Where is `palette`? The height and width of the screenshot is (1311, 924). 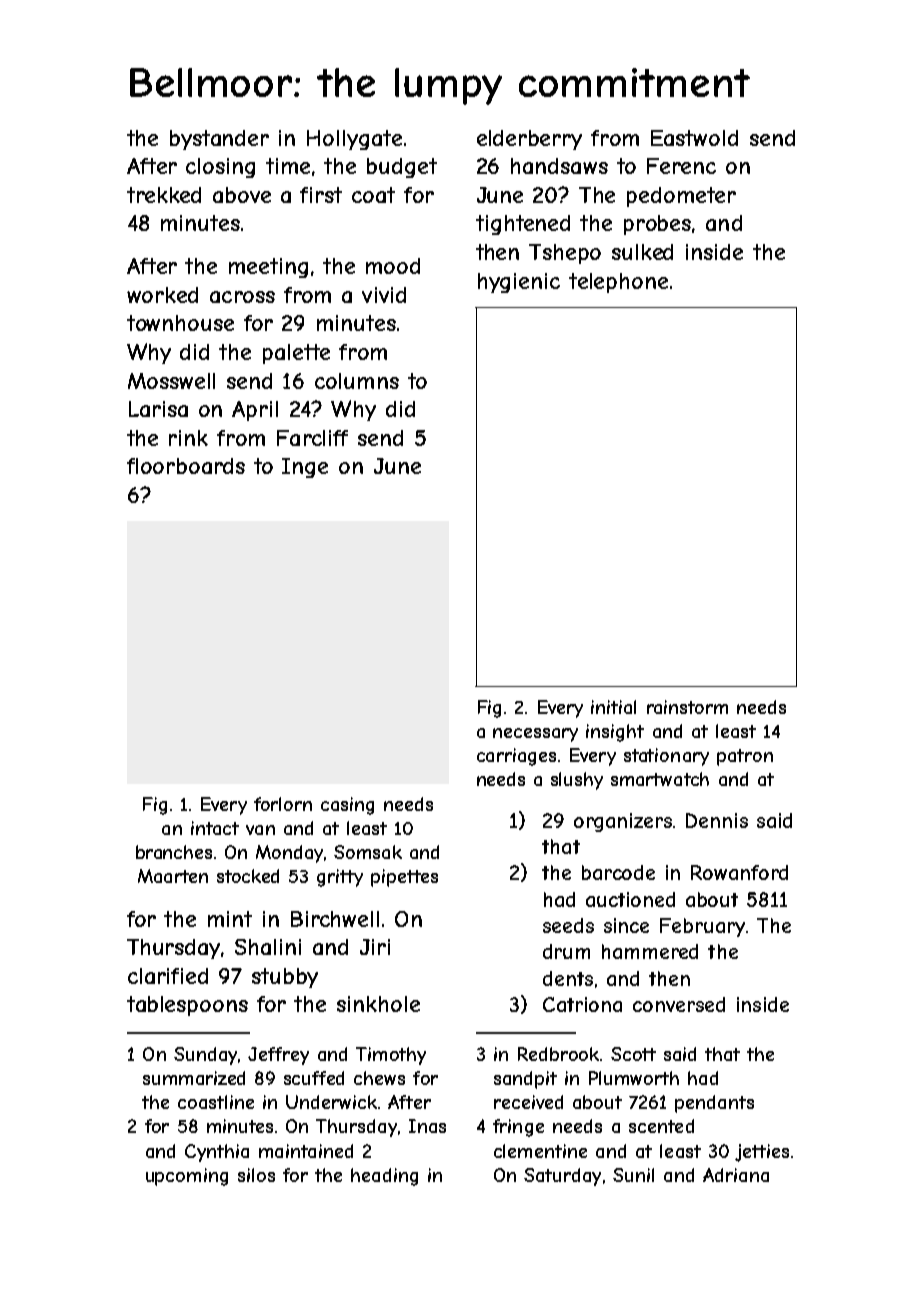
palette is located at coordinates (296, 354).
